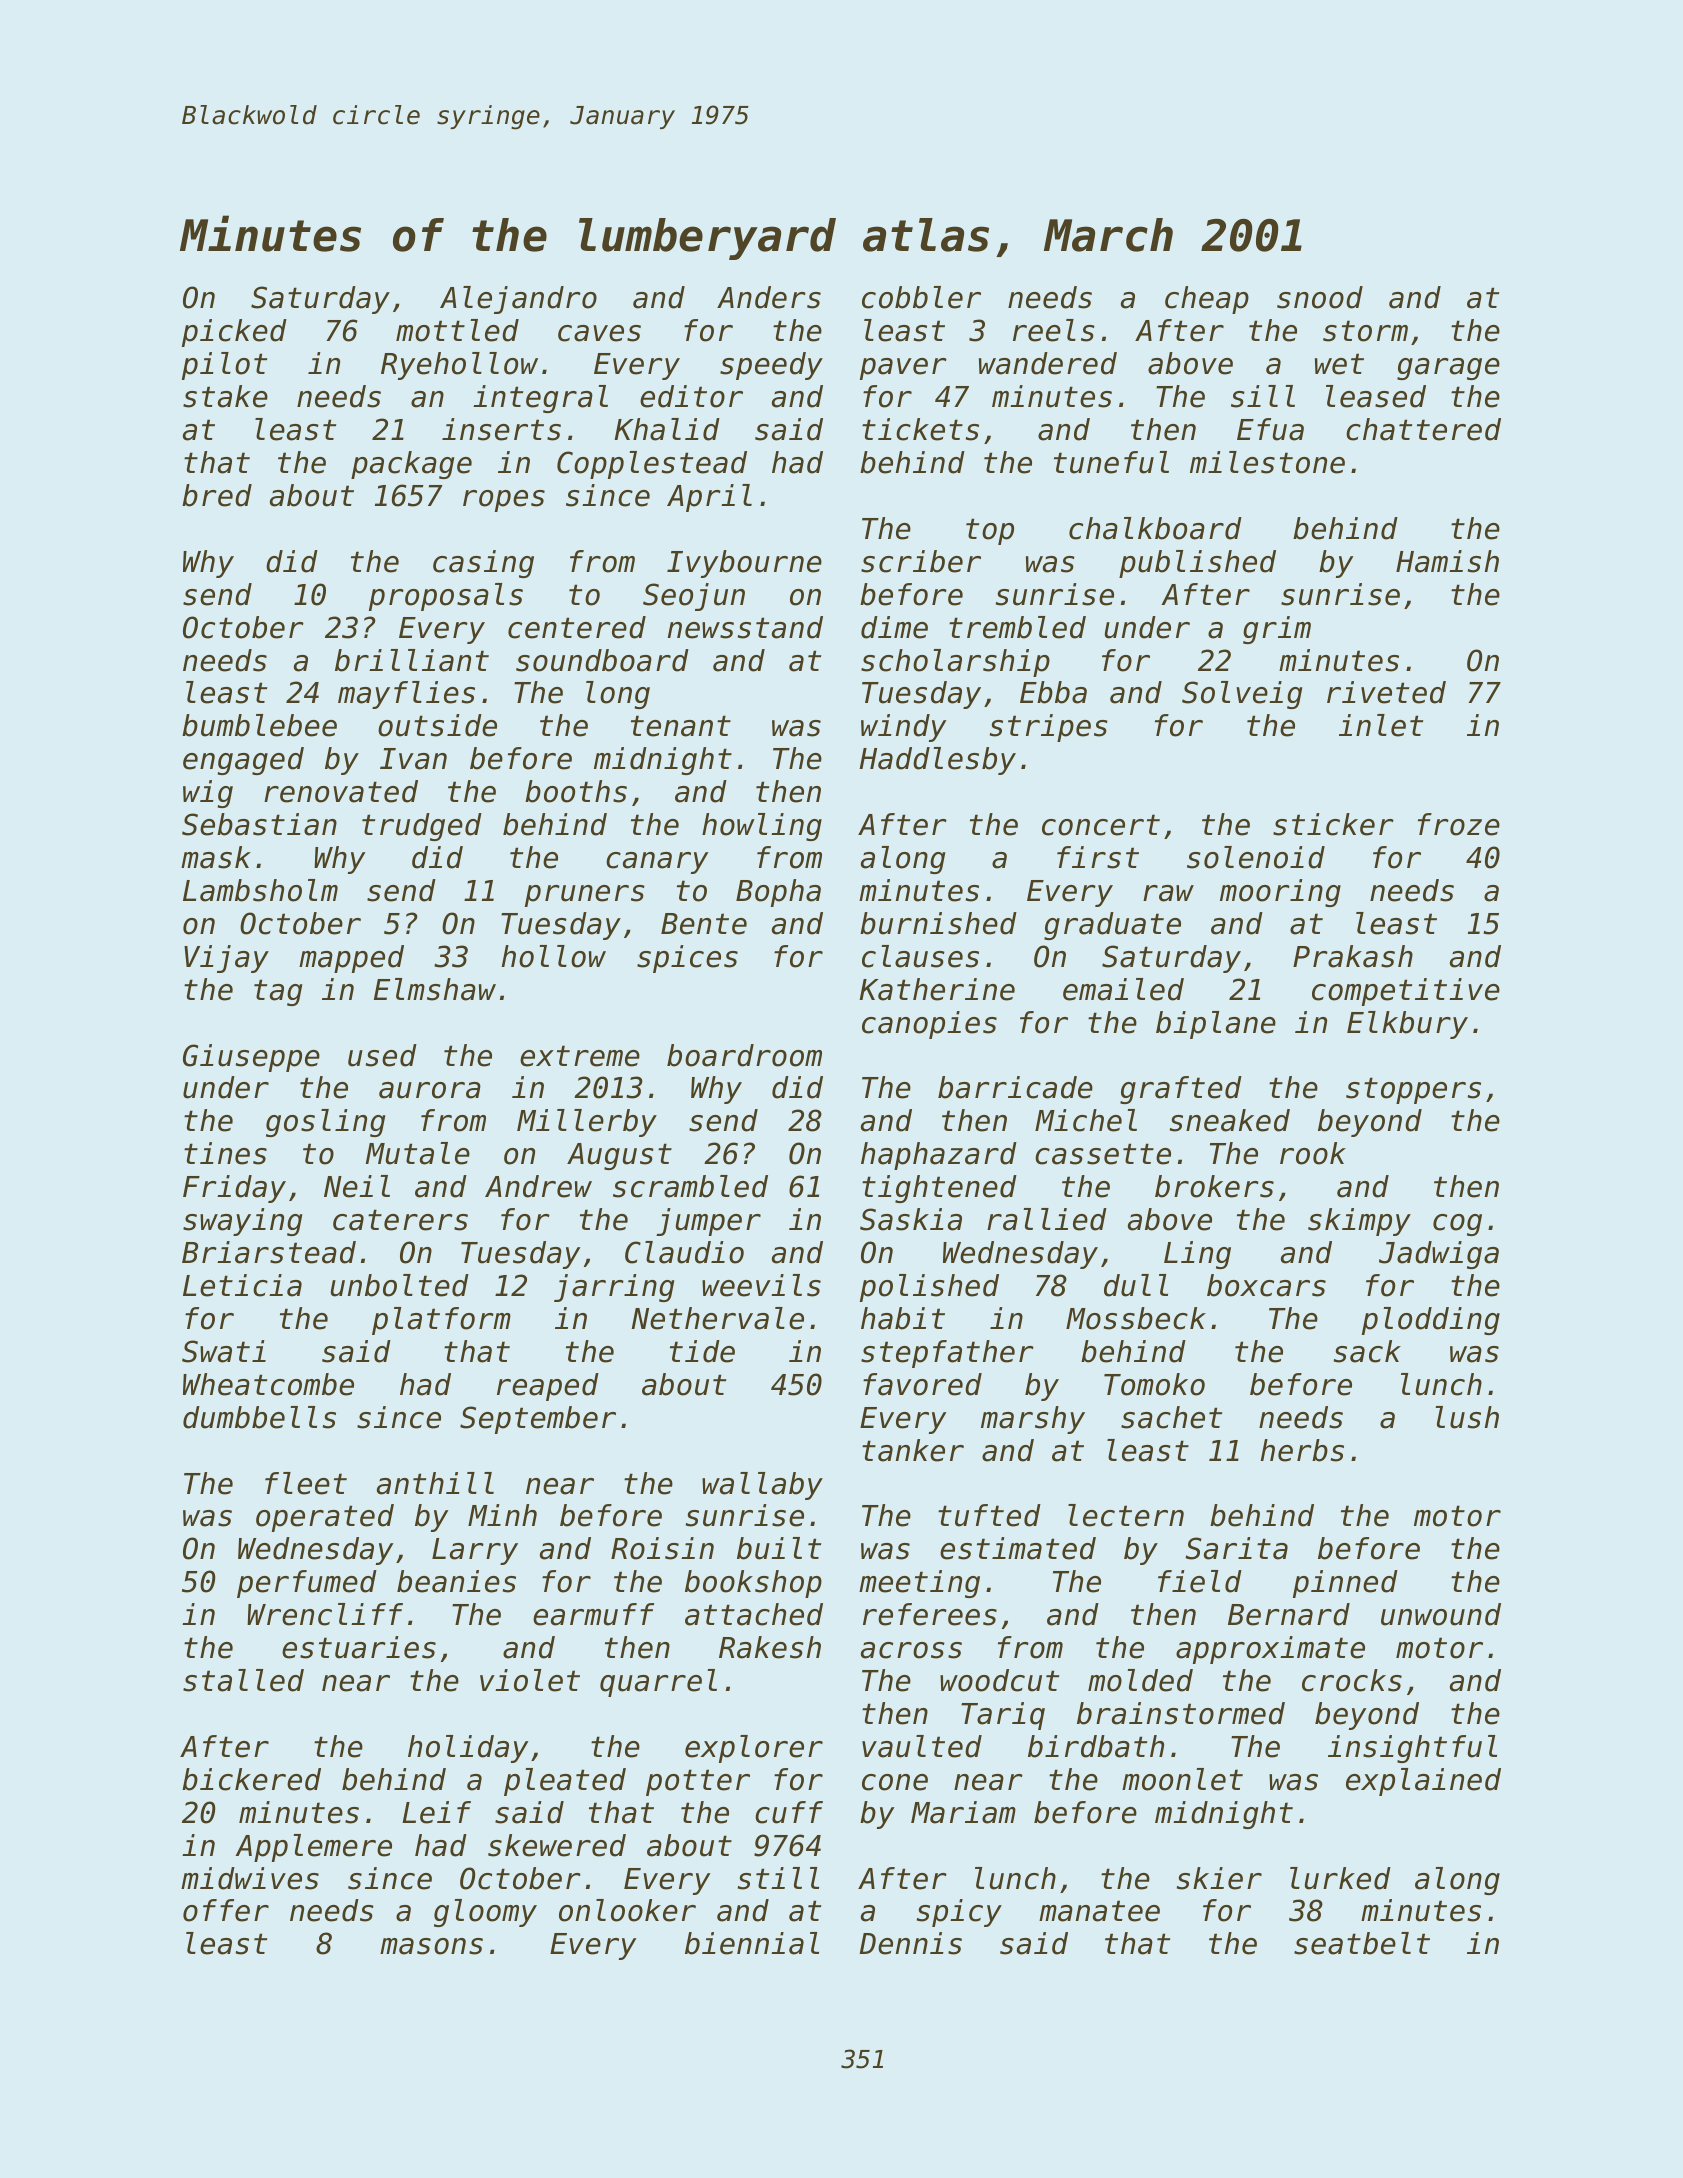 The width and height of the page is (1683, 2178). I want to click on Applemere, so click(313, 1848).
